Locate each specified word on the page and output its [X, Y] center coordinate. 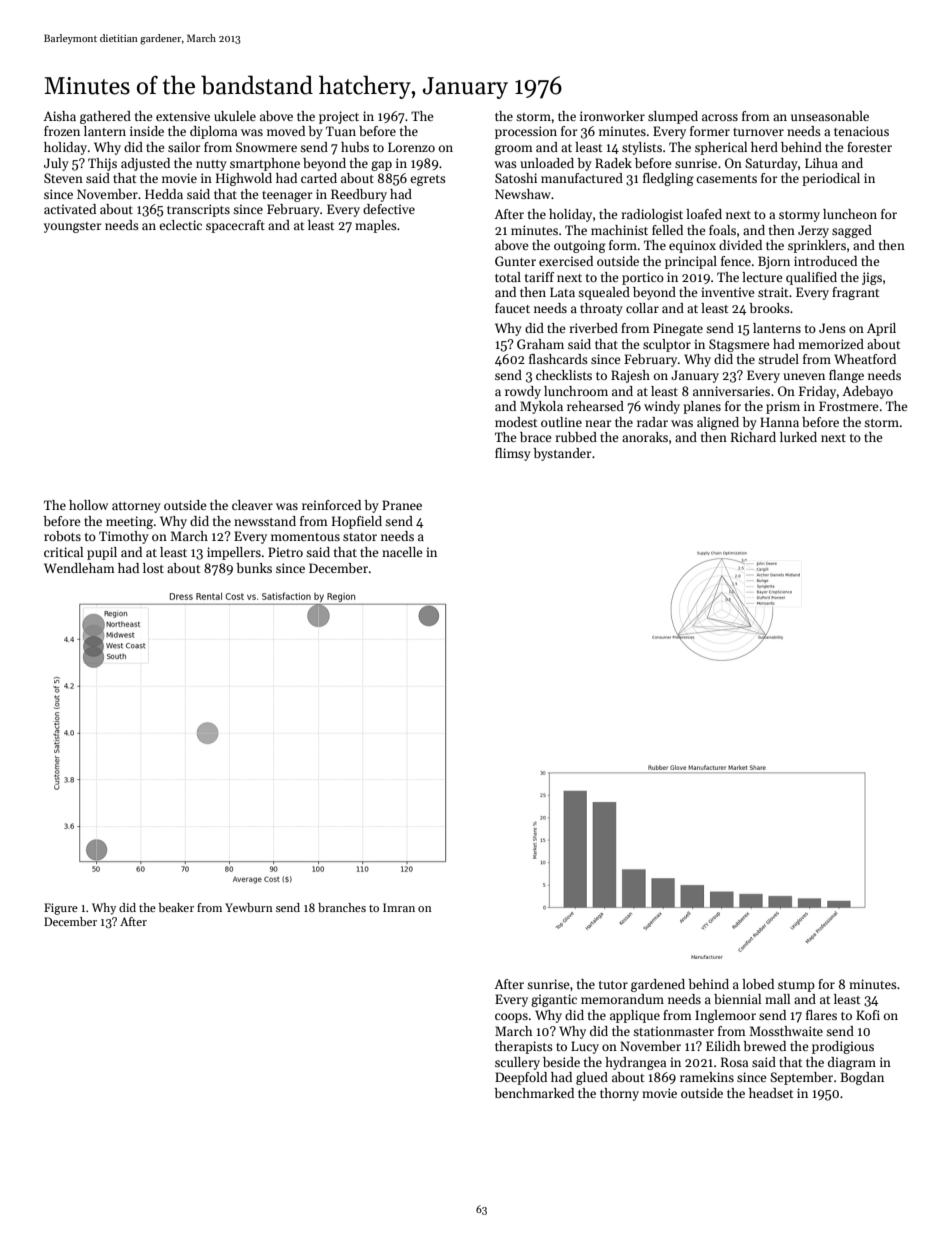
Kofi [868, 1015]
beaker [176, 907]
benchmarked [534, 1093]
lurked [798, 437]
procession [526, 132]
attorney [136, 507]
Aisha [59, 116]
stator [360, 537]
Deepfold [521, 1078]
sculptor [667, 345]
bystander [562, 454]
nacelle [402, 552]
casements [726, 179]
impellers [234, 553]
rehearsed [595, 406]
